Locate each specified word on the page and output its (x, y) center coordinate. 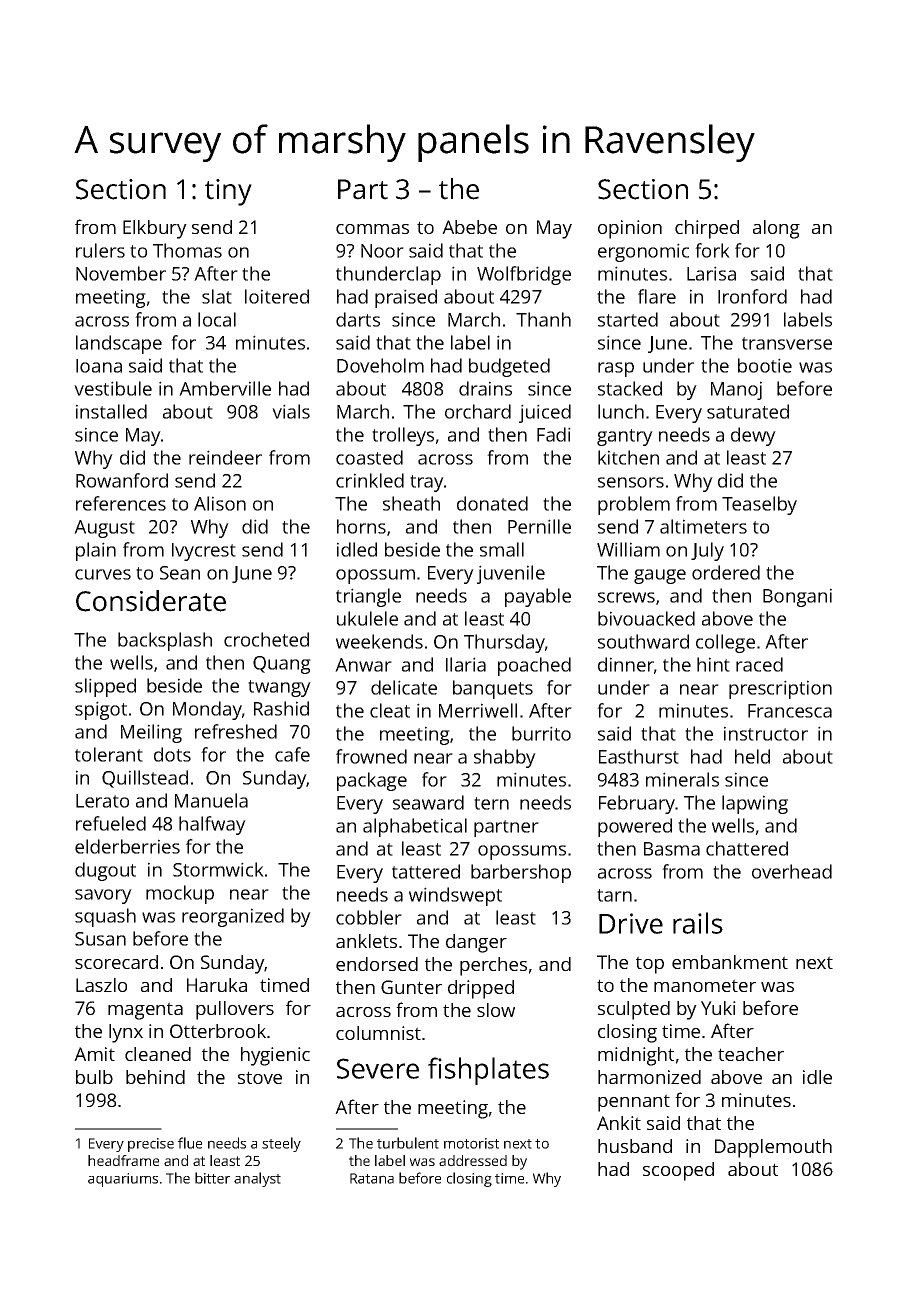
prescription (780, 689)
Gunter (411, 987)
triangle (368, 597)
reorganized (233, 917)
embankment (730, 962)
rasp (616, 369)
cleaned (158, 1054)
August (104, 529)
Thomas (187, 250)
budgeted (509, 367)
